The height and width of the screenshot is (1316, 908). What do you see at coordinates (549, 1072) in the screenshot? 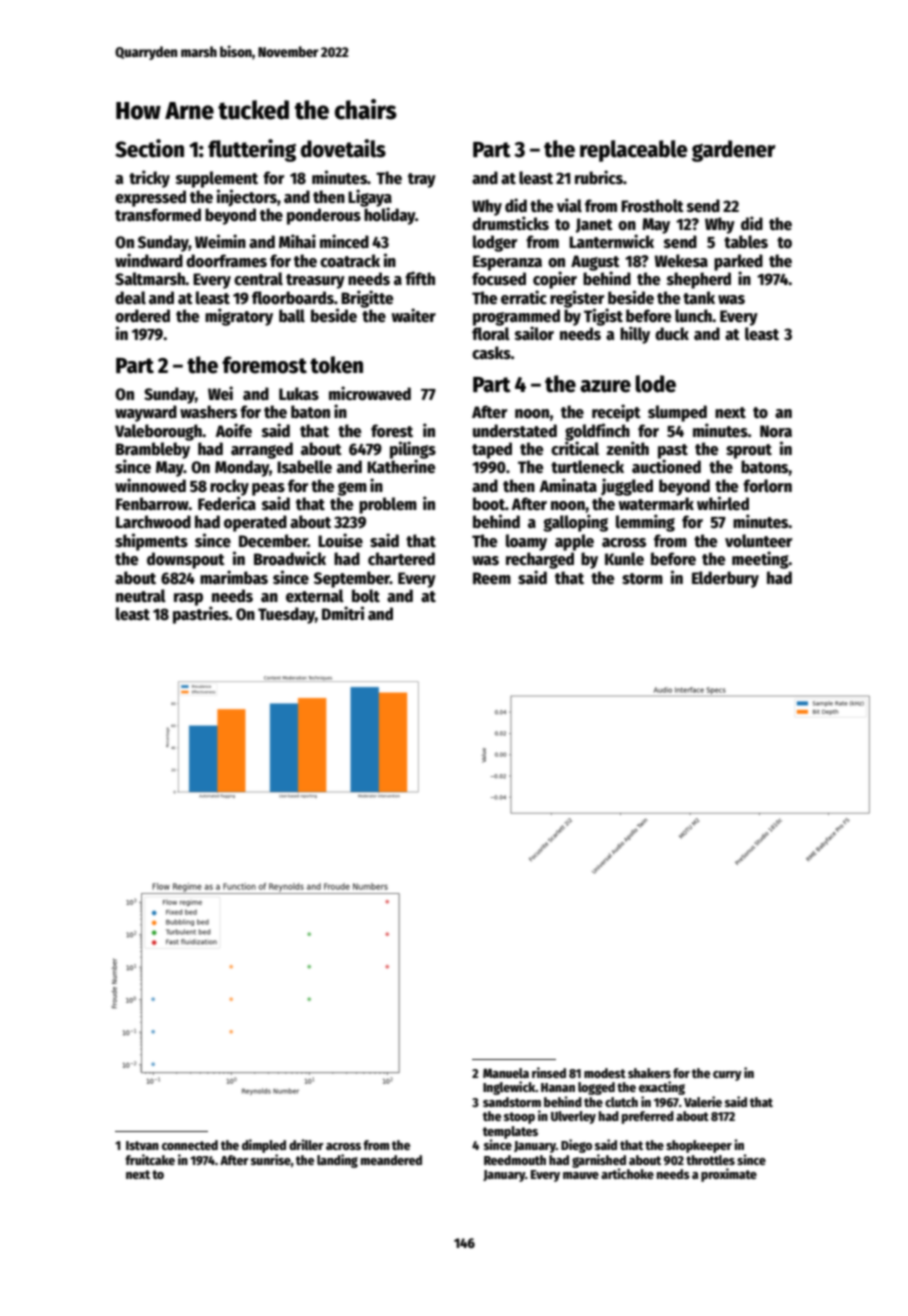
I see `rinsed` at bounding box center [549, 1072].
